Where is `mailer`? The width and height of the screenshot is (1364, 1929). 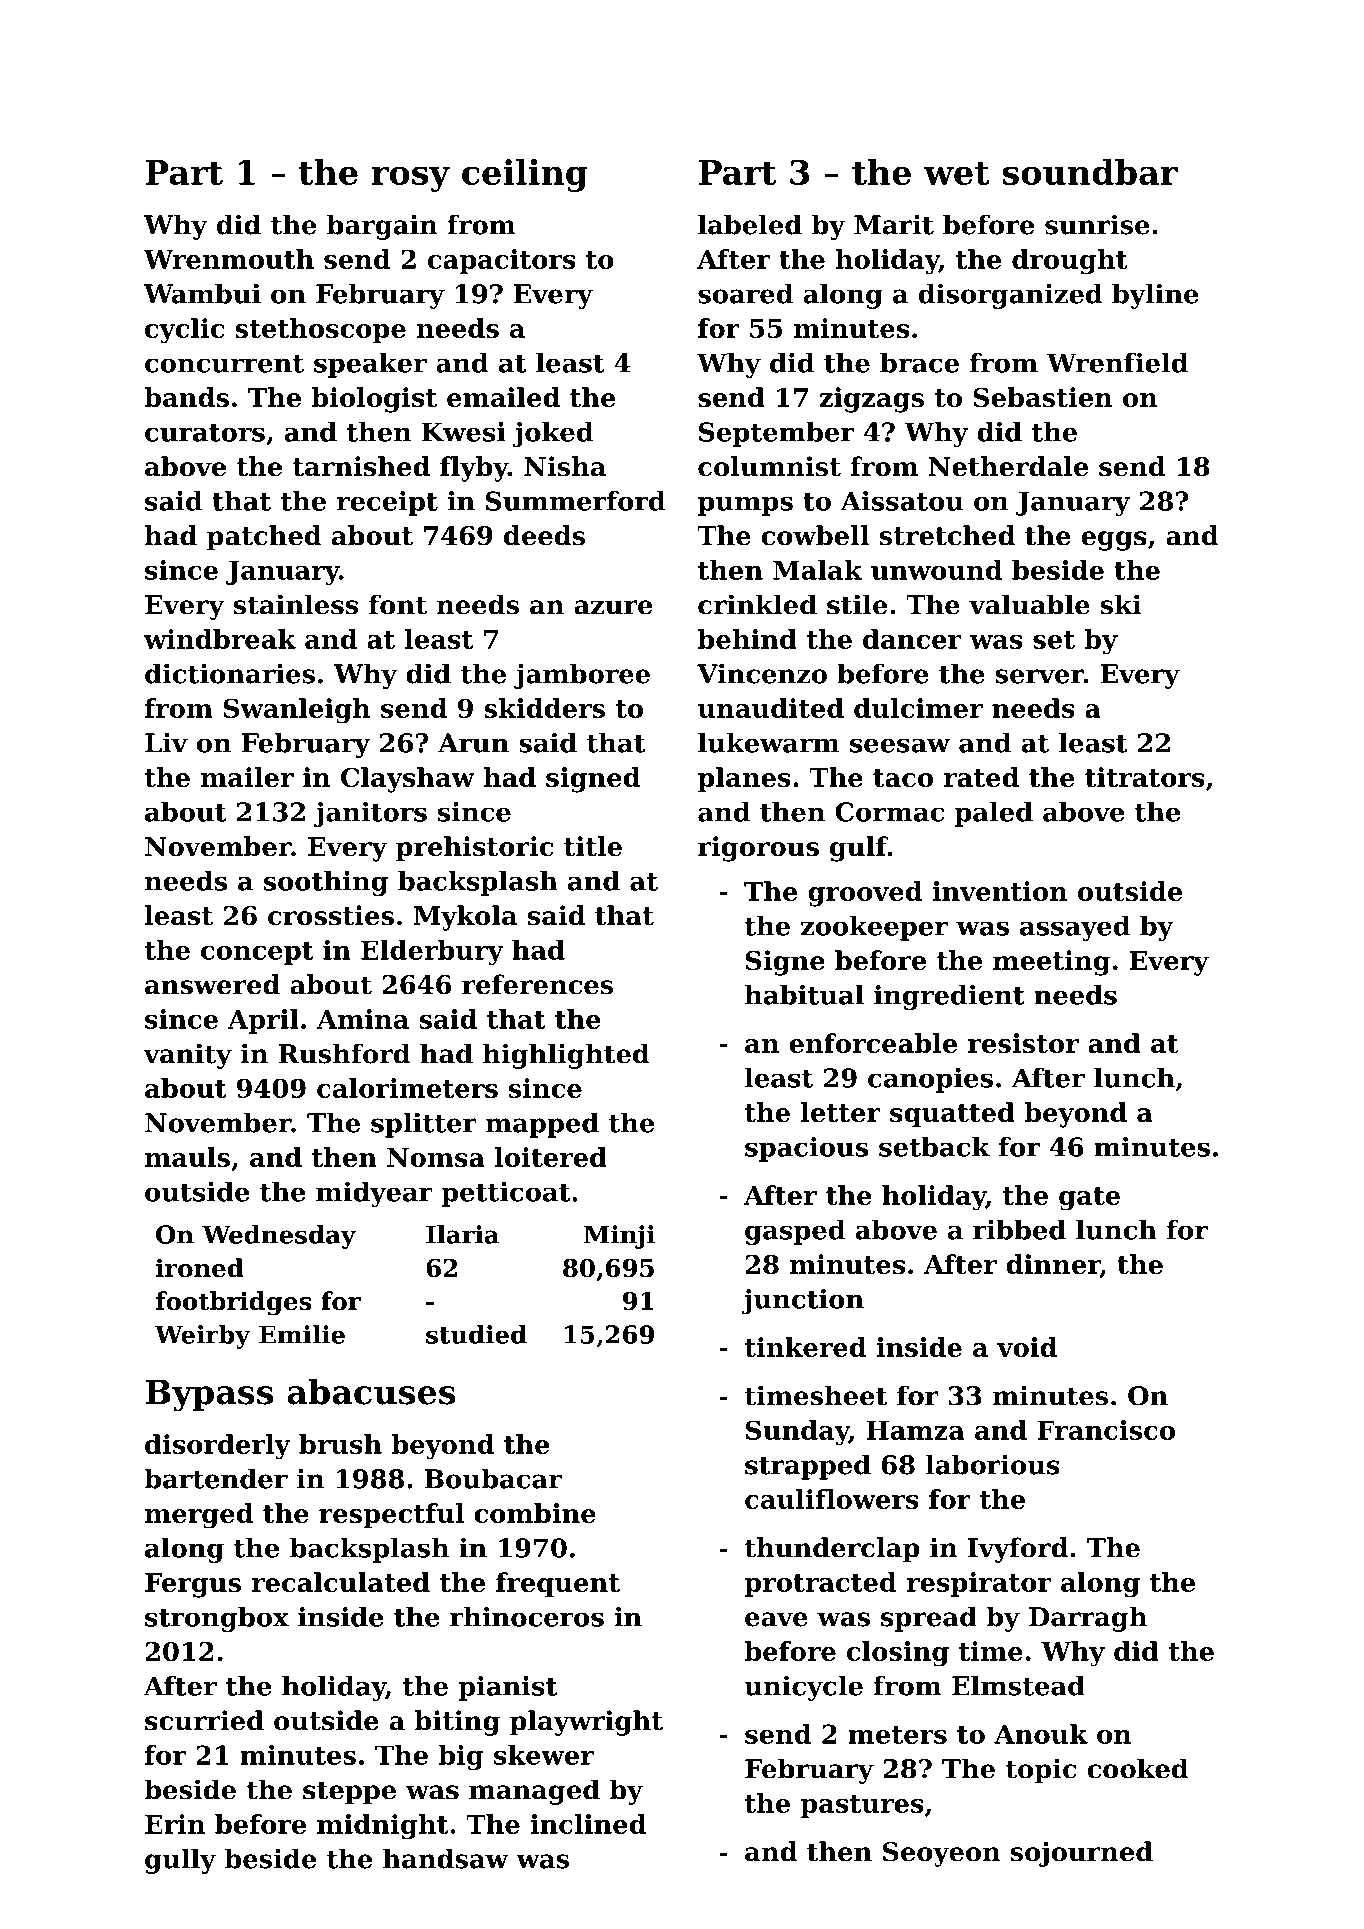
mailer is located at coordinates (247, 777).
